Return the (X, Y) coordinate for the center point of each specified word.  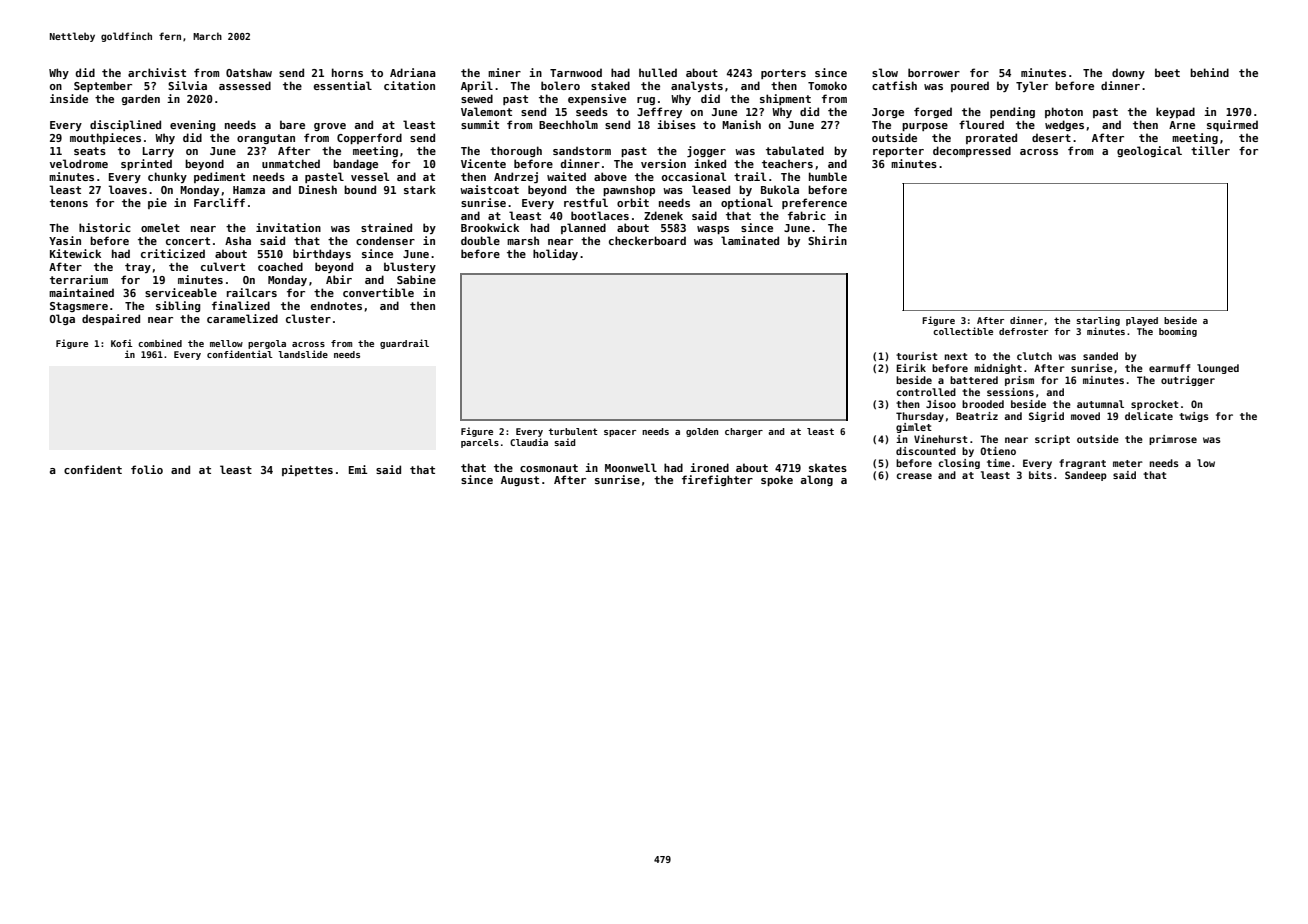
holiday (555, 254)
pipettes (307, 470)
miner (504, 72)
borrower (934, 72)
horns (347, 72)
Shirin (827, 240)
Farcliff (219, 202)
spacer (620, 433)
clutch (1034, 356)
